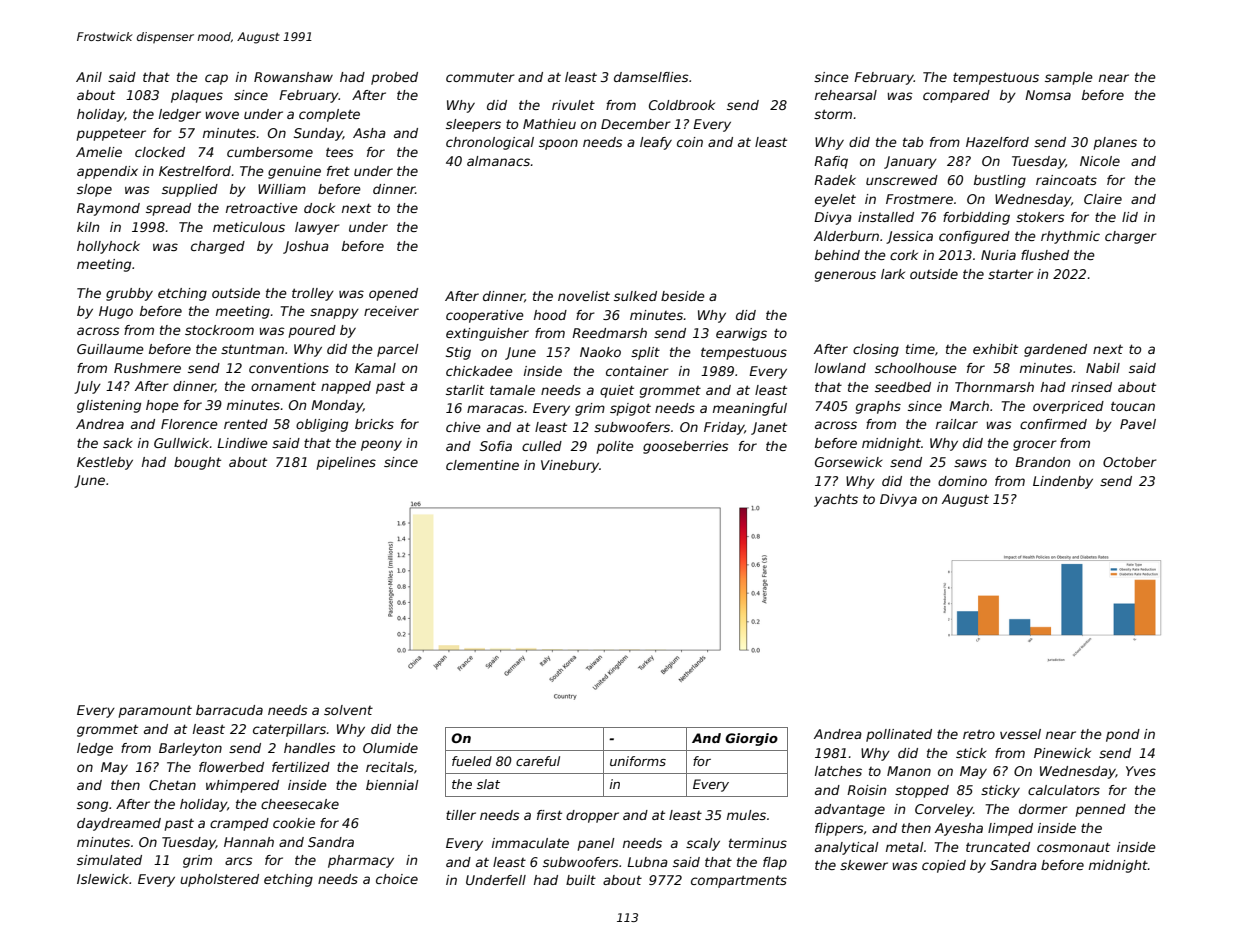 The width and height of the screenshot is (1233, 952). What do you see at coordinates (635, 296) in the screenshot?
I see `sulked` at bounding box center [635, 296].
